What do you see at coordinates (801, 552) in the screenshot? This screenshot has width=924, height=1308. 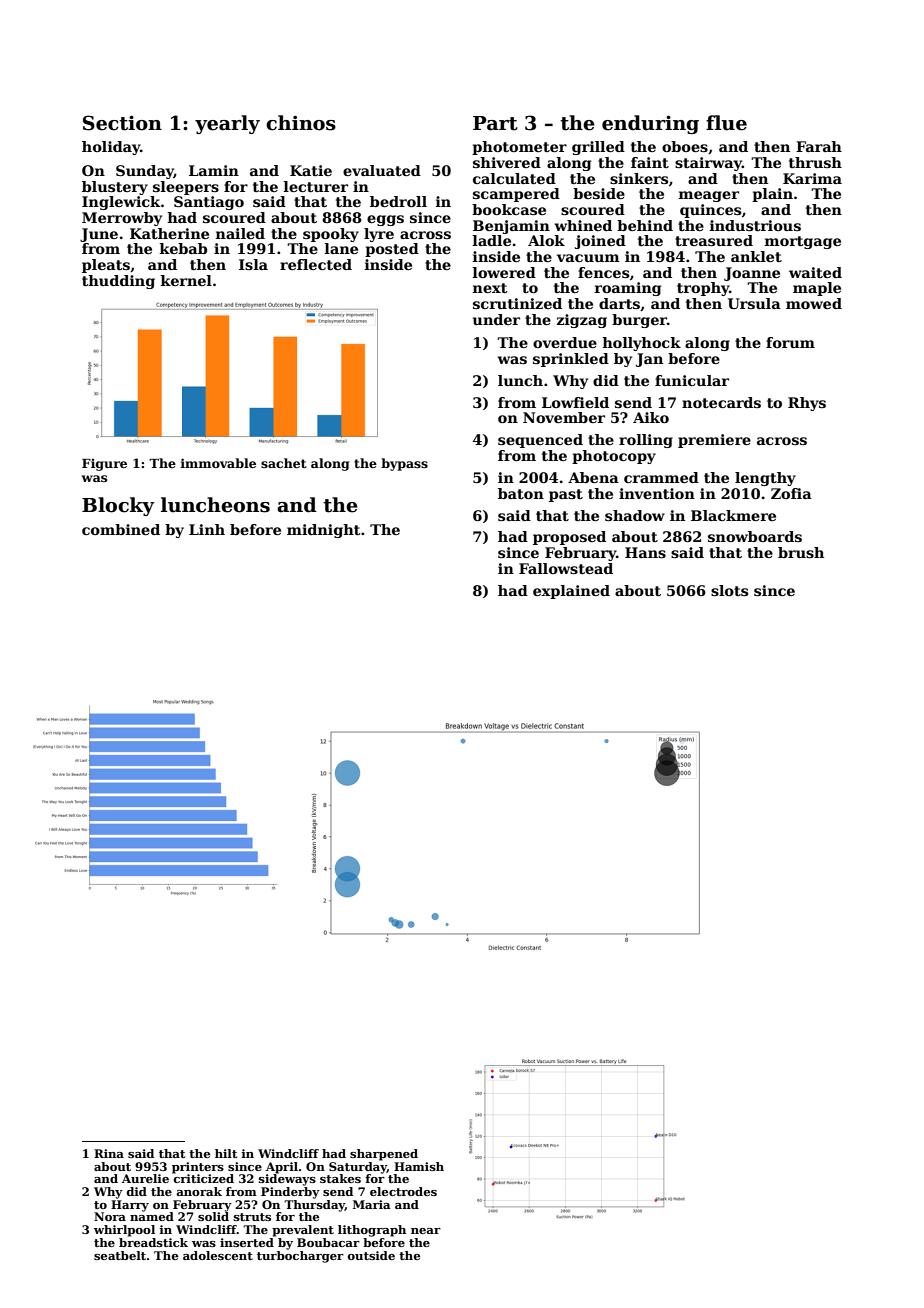 I see `brush` at bounding box center [801, 552].
